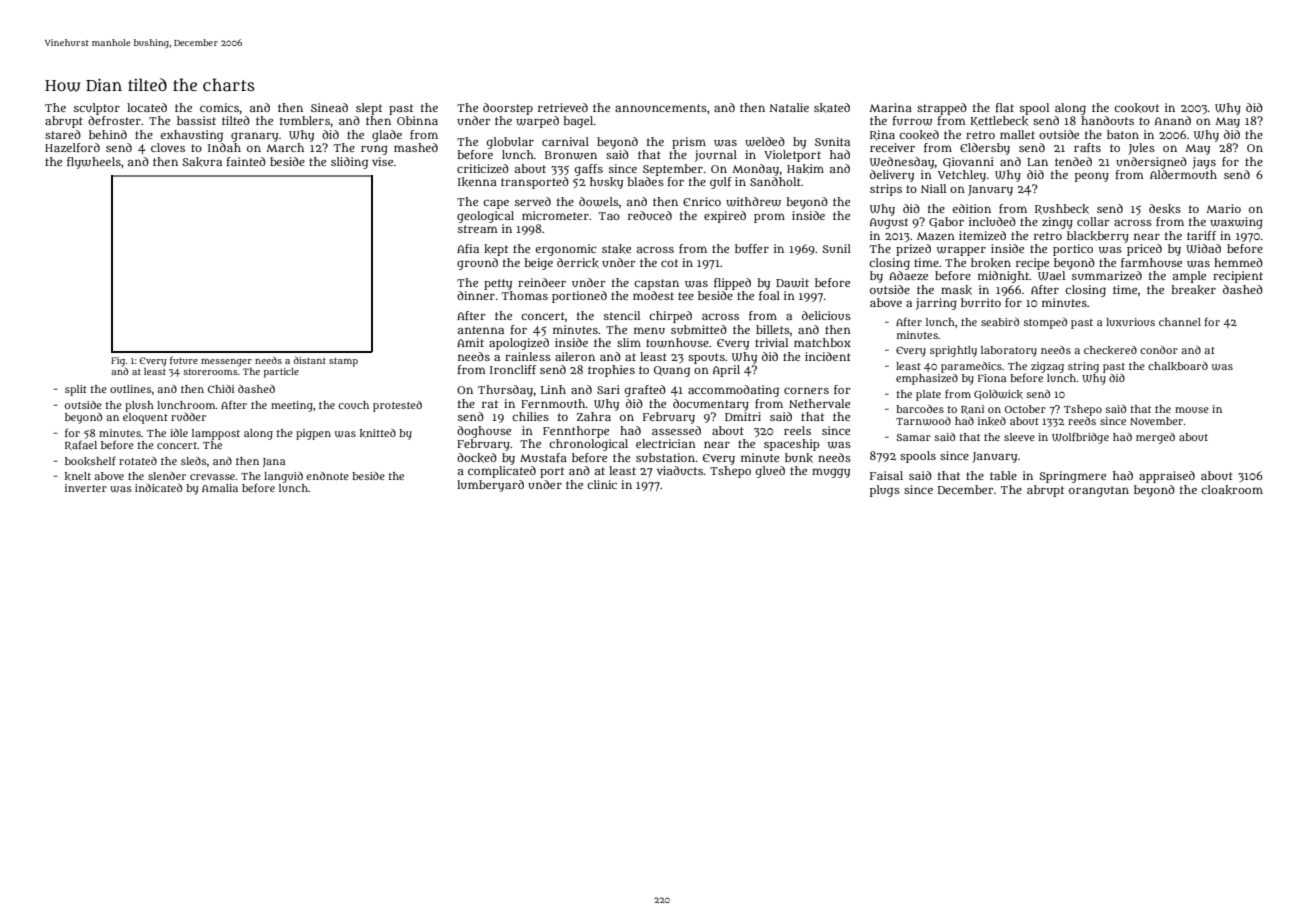  Describe the element at coordinates (732, 284) in the image. I see `flipped` at that location.
